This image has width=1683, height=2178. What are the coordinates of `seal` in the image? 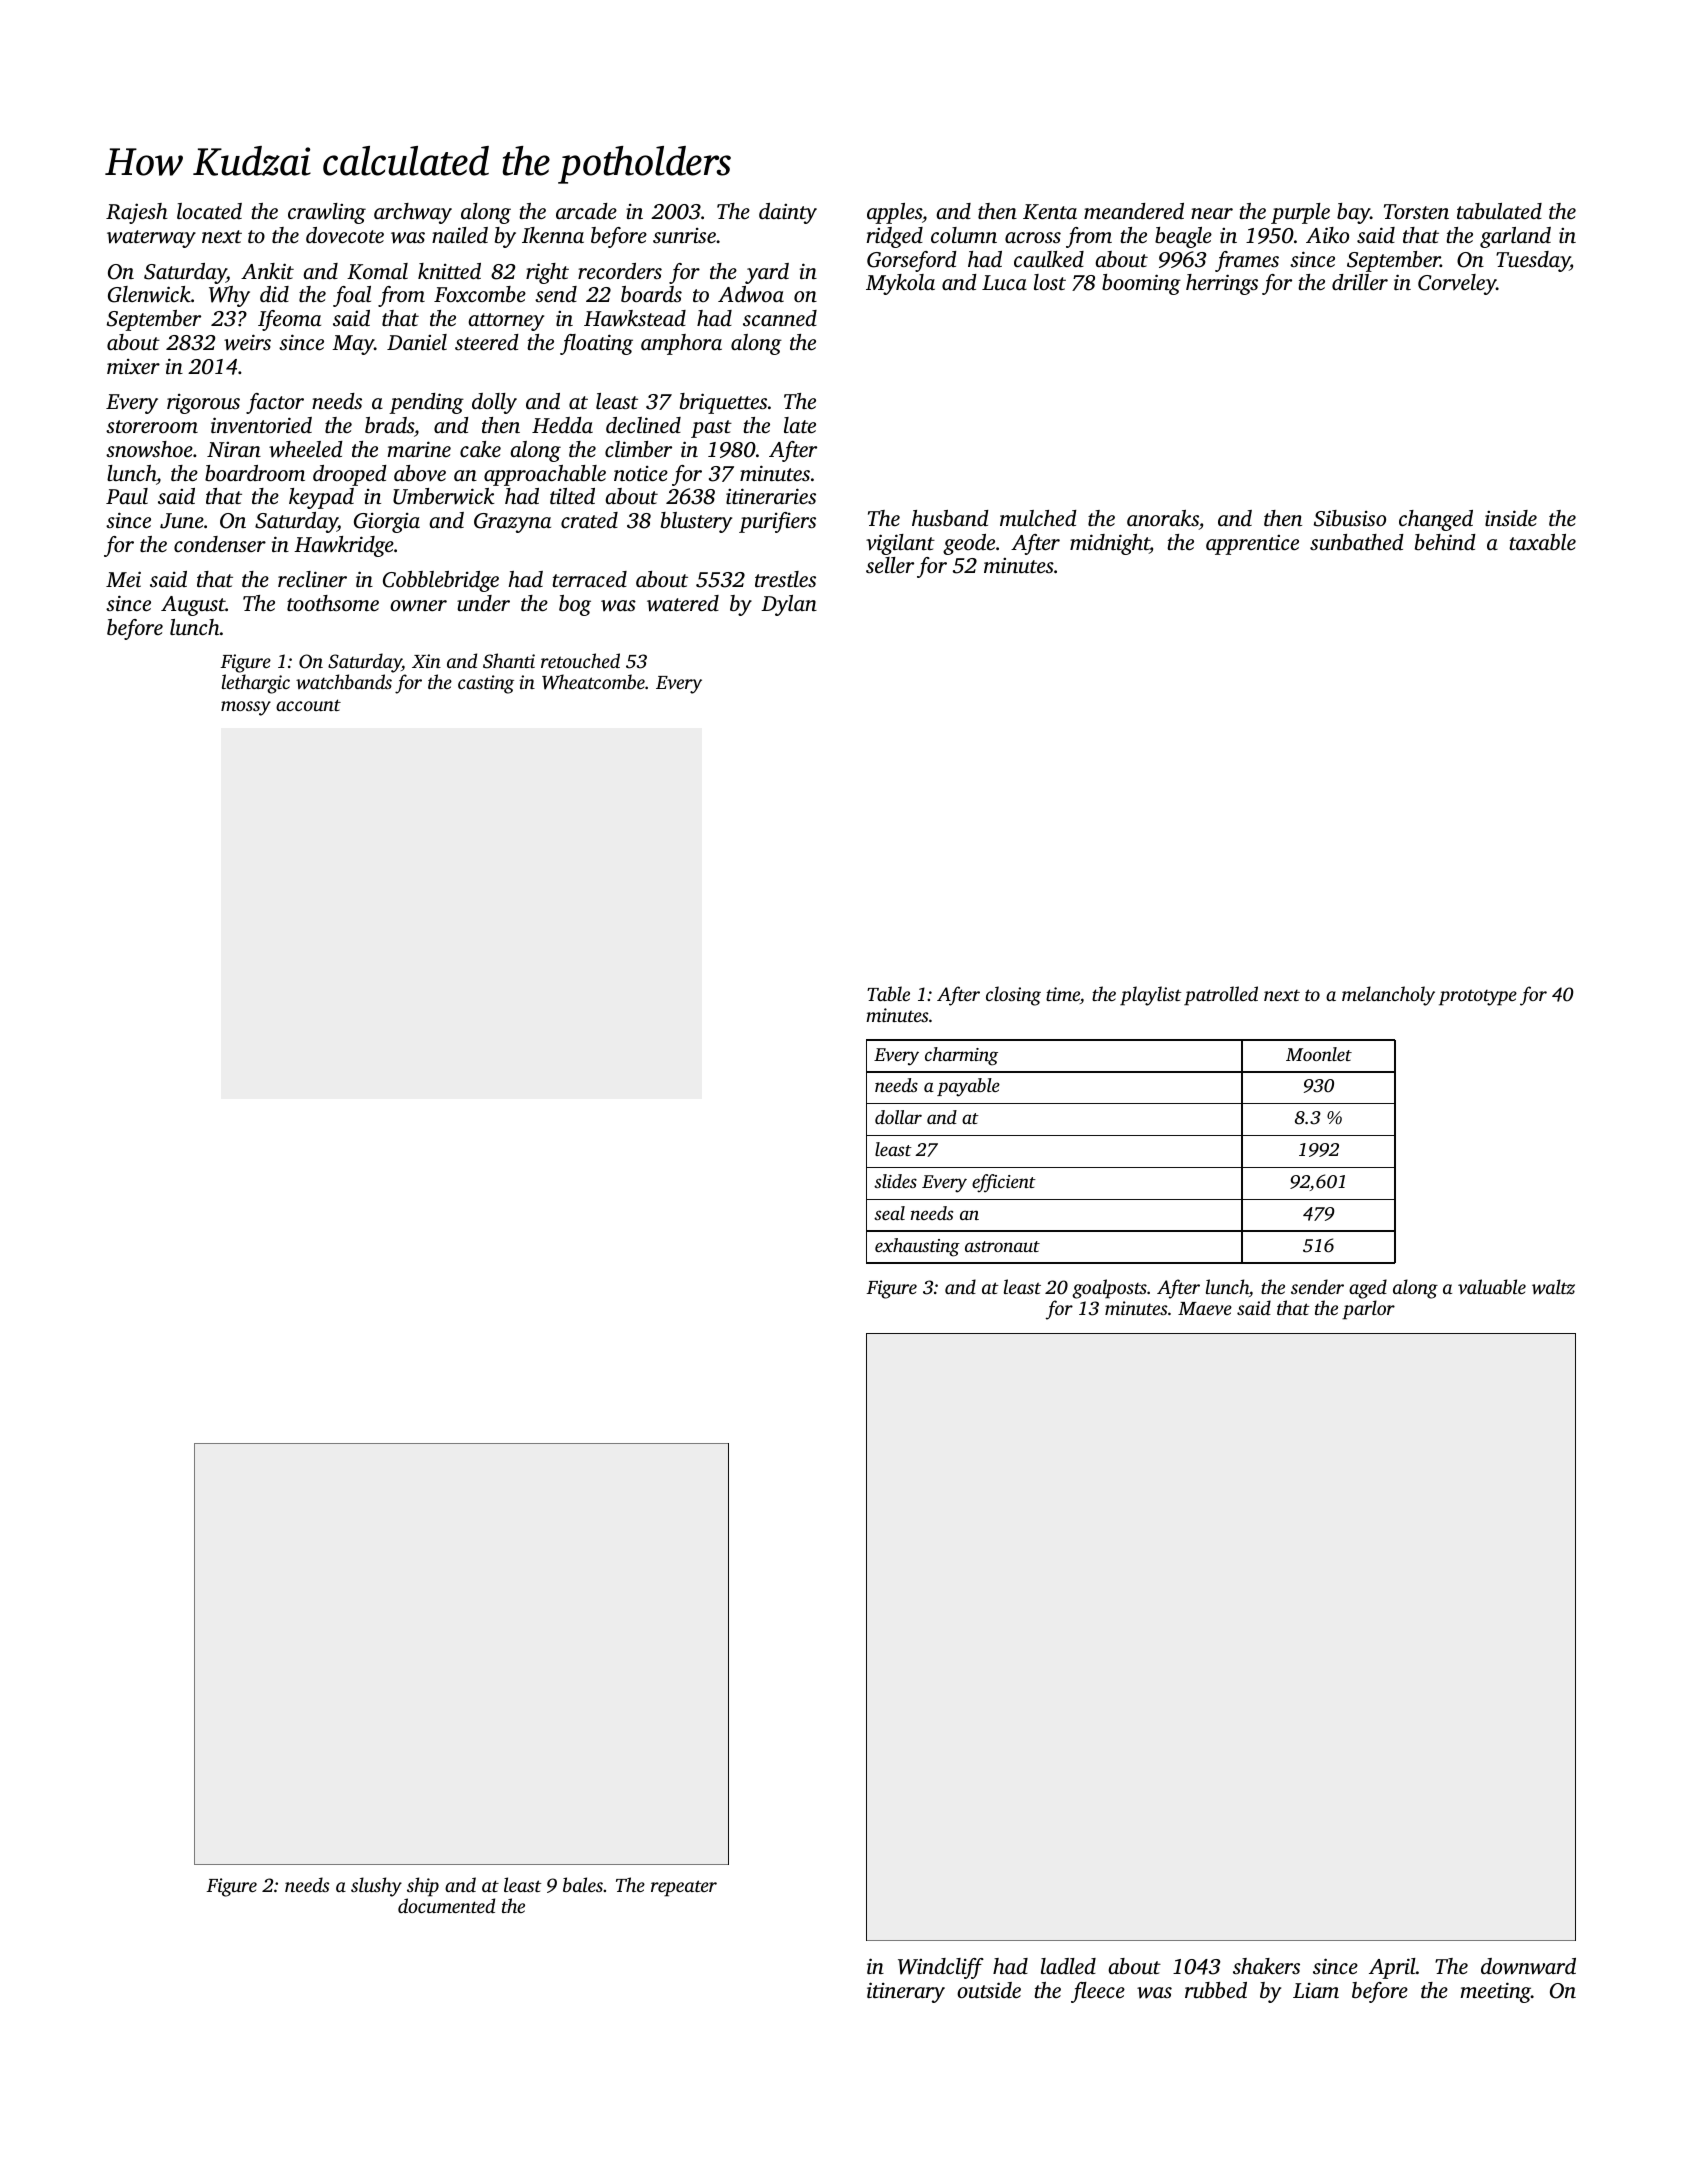 It's located at (889, 1213).
